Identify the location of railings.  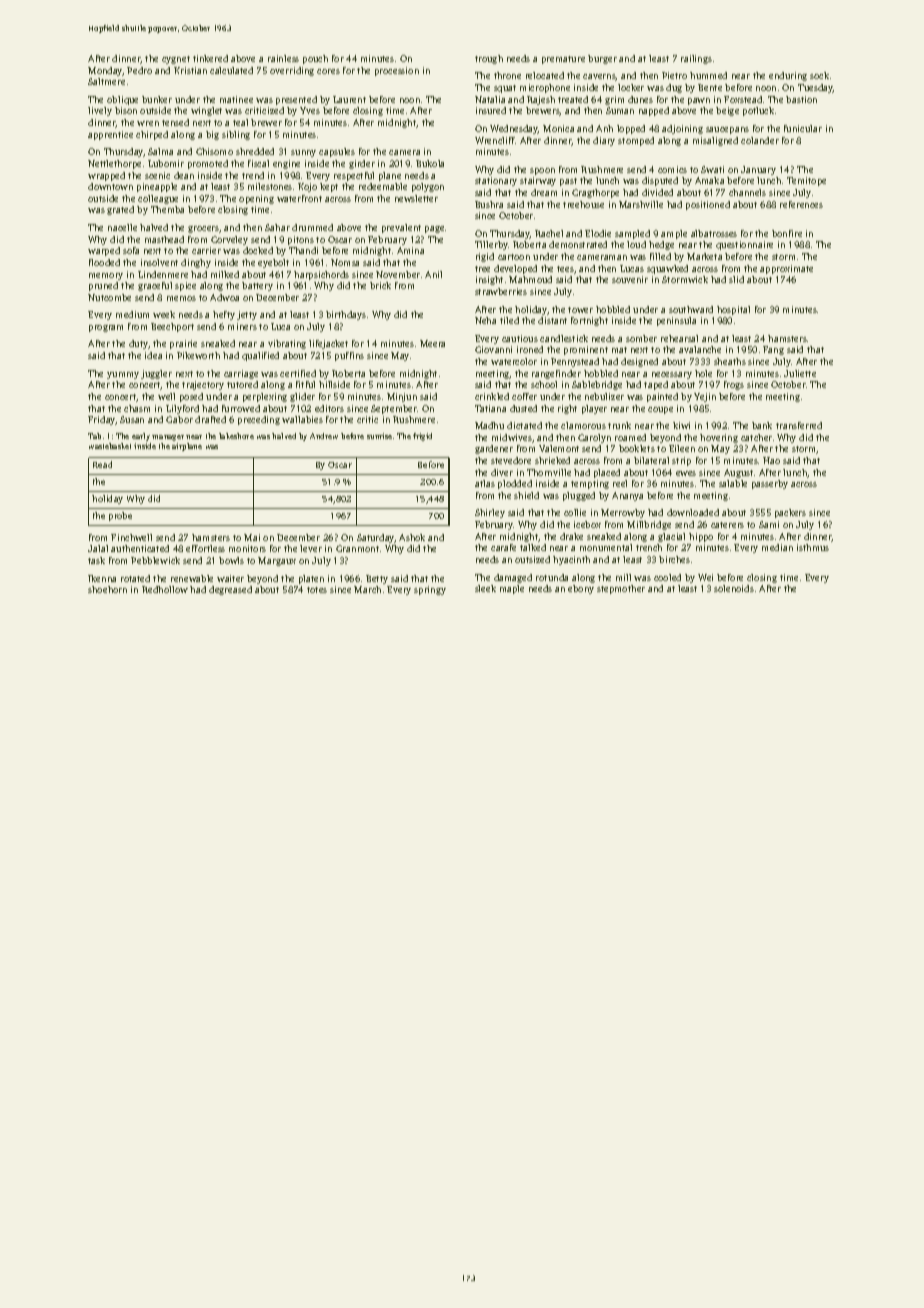
(696, 59).
